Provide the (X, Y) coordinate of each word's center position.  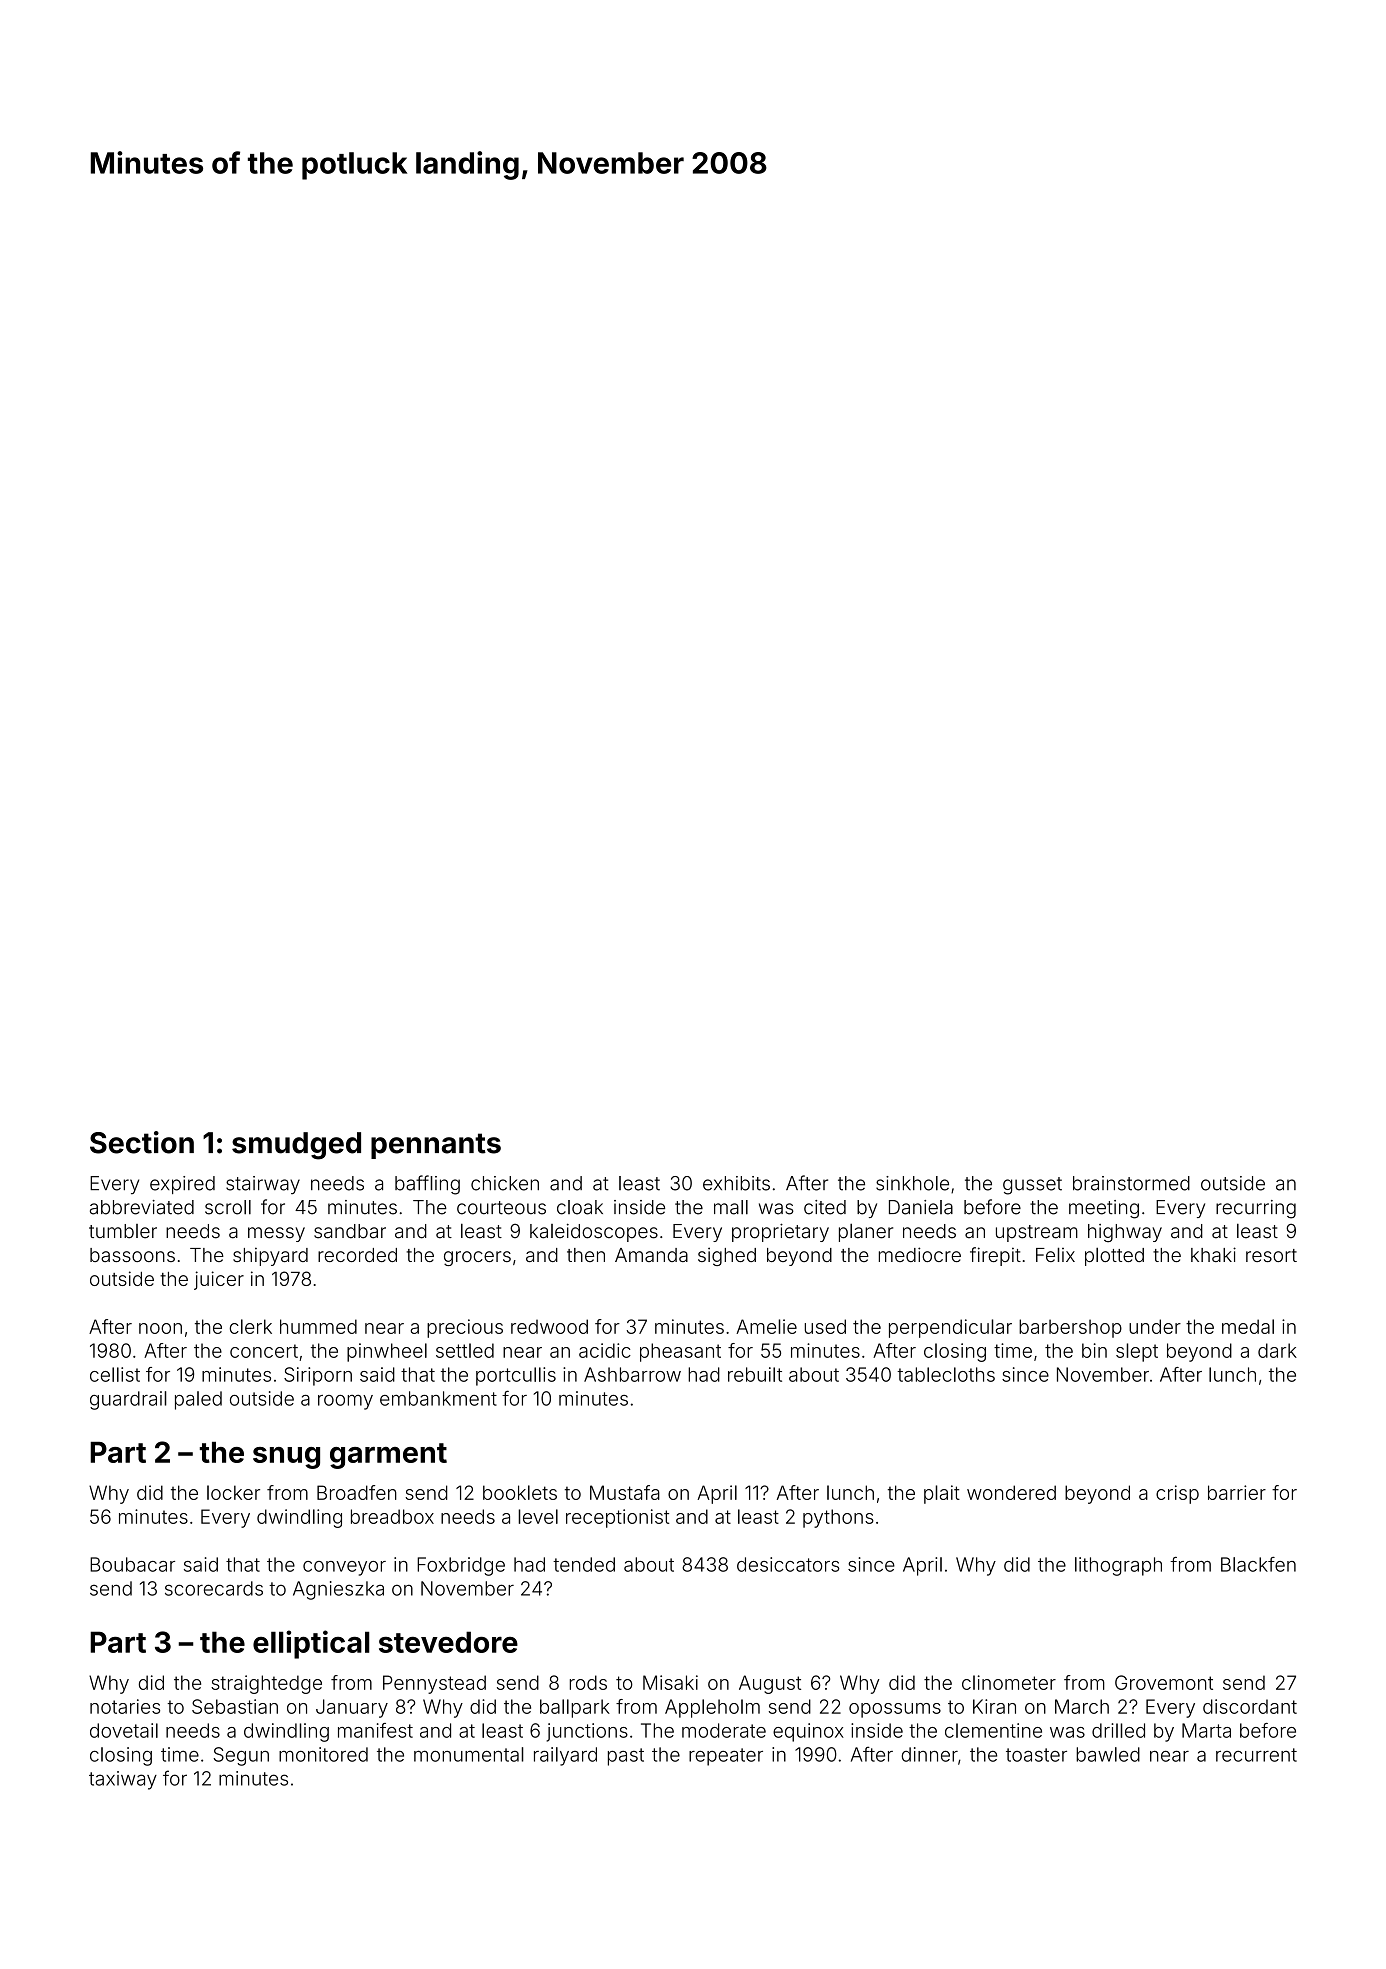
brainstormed (1131, 1183)
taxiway (123, 1780)
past (626, 1757)
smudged (296, 1146)
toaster (1036, 1755)
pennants (436, 1146)
